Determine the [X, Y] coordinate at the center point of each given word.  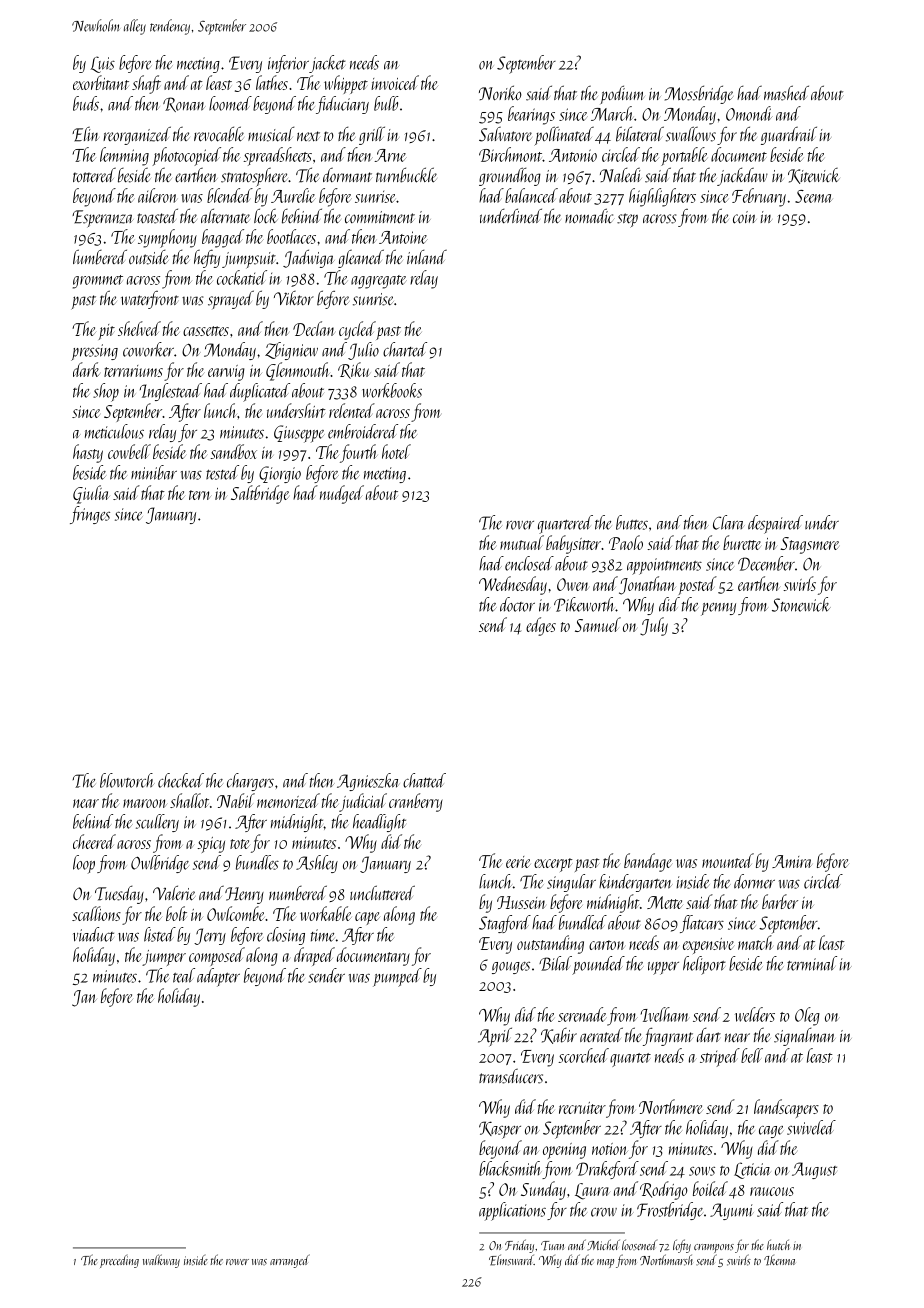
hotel [396, 451]
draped [314, 956]
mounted [728, 860]
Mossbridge [699, 94]
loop [84, 864]
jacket [327, 64]
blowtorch [127, 780]
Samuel [598, 624]
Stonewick [801, 604]
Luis [103, 64]
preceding [119, 1261]
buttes [632, 522]
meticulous [114, 431]
